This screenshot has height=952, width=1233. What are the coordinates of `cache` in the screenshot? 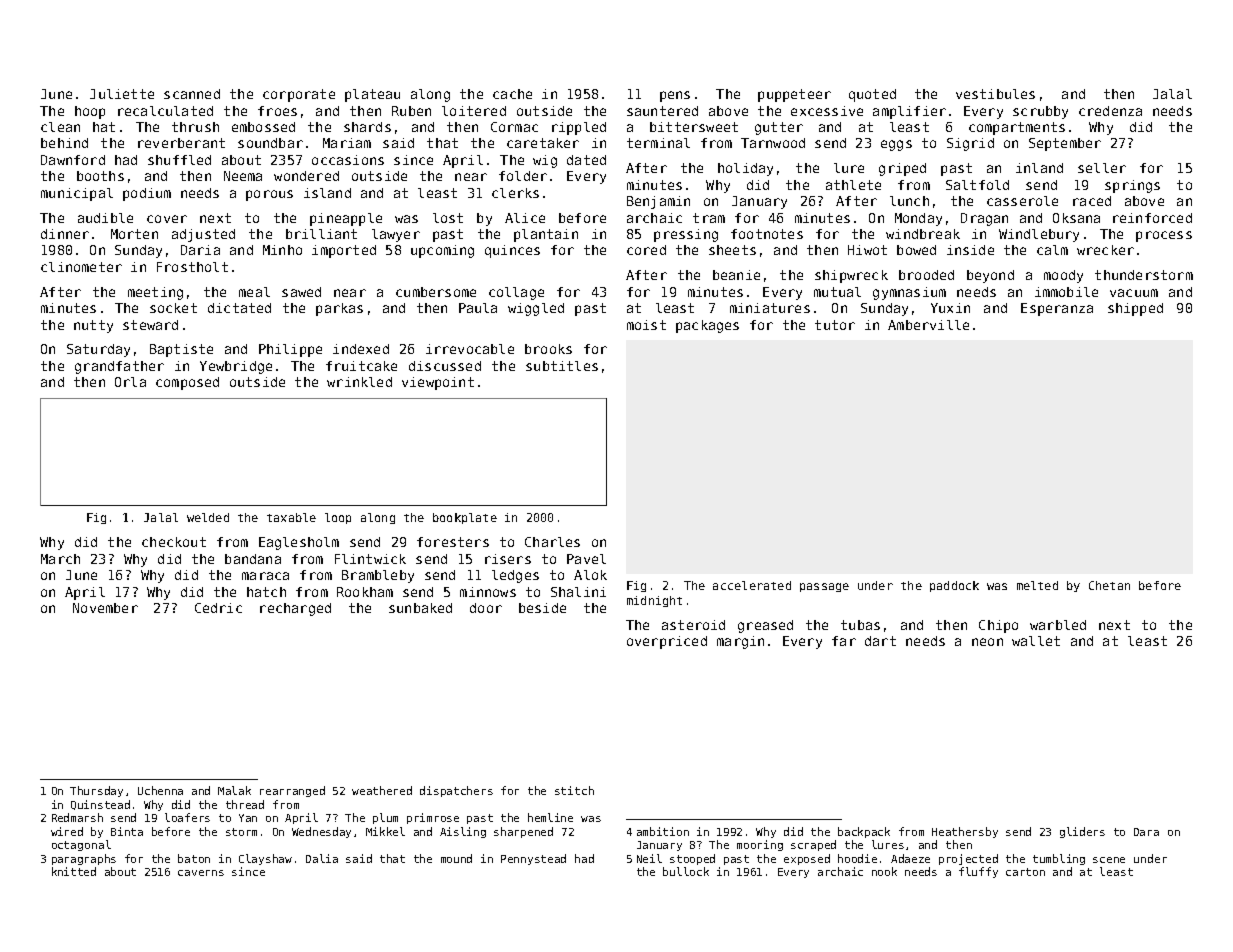 It's located at (512, 94).
